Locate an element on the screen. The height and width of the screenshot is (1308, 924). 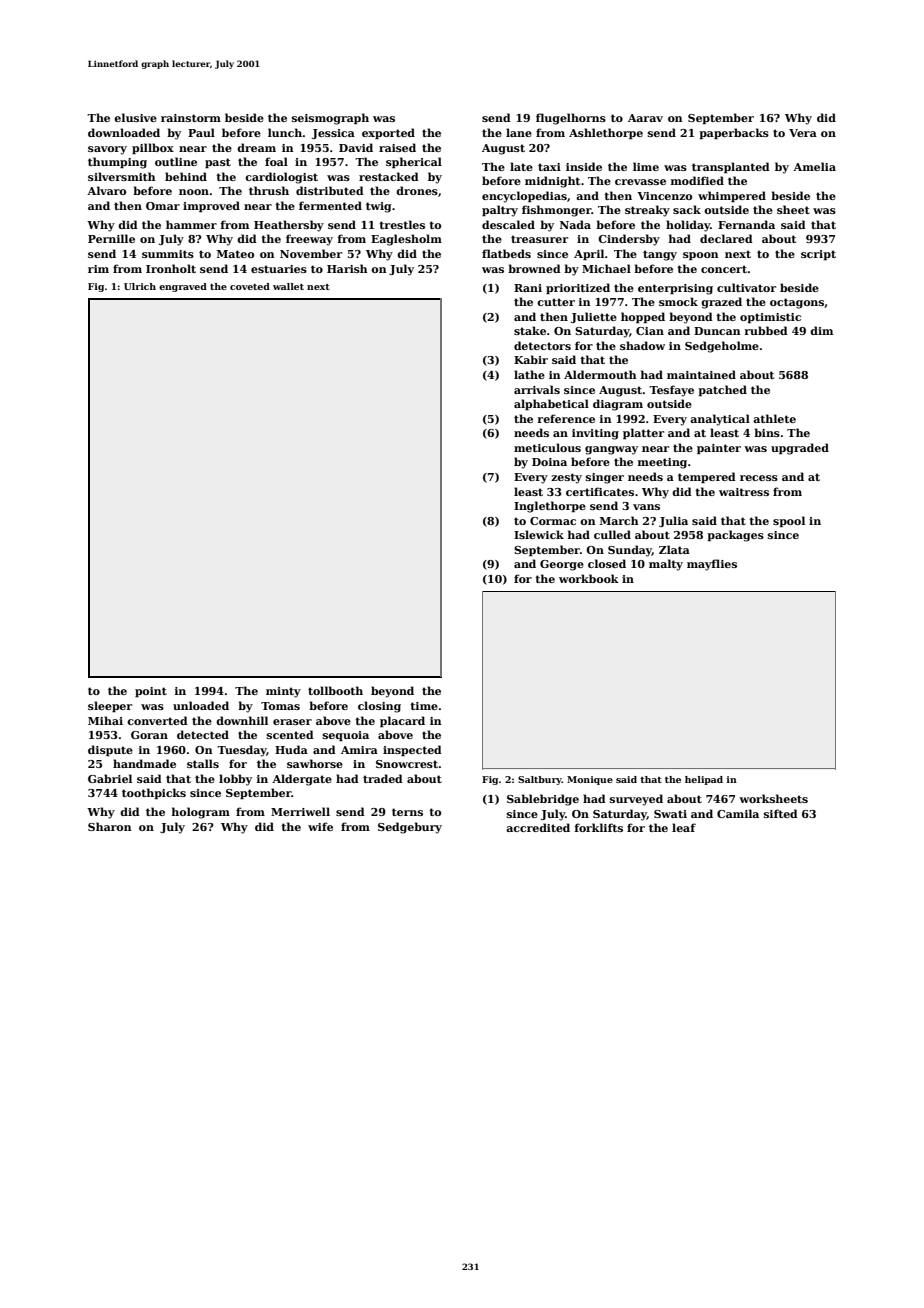
time is located at coordinates (424, 706).
